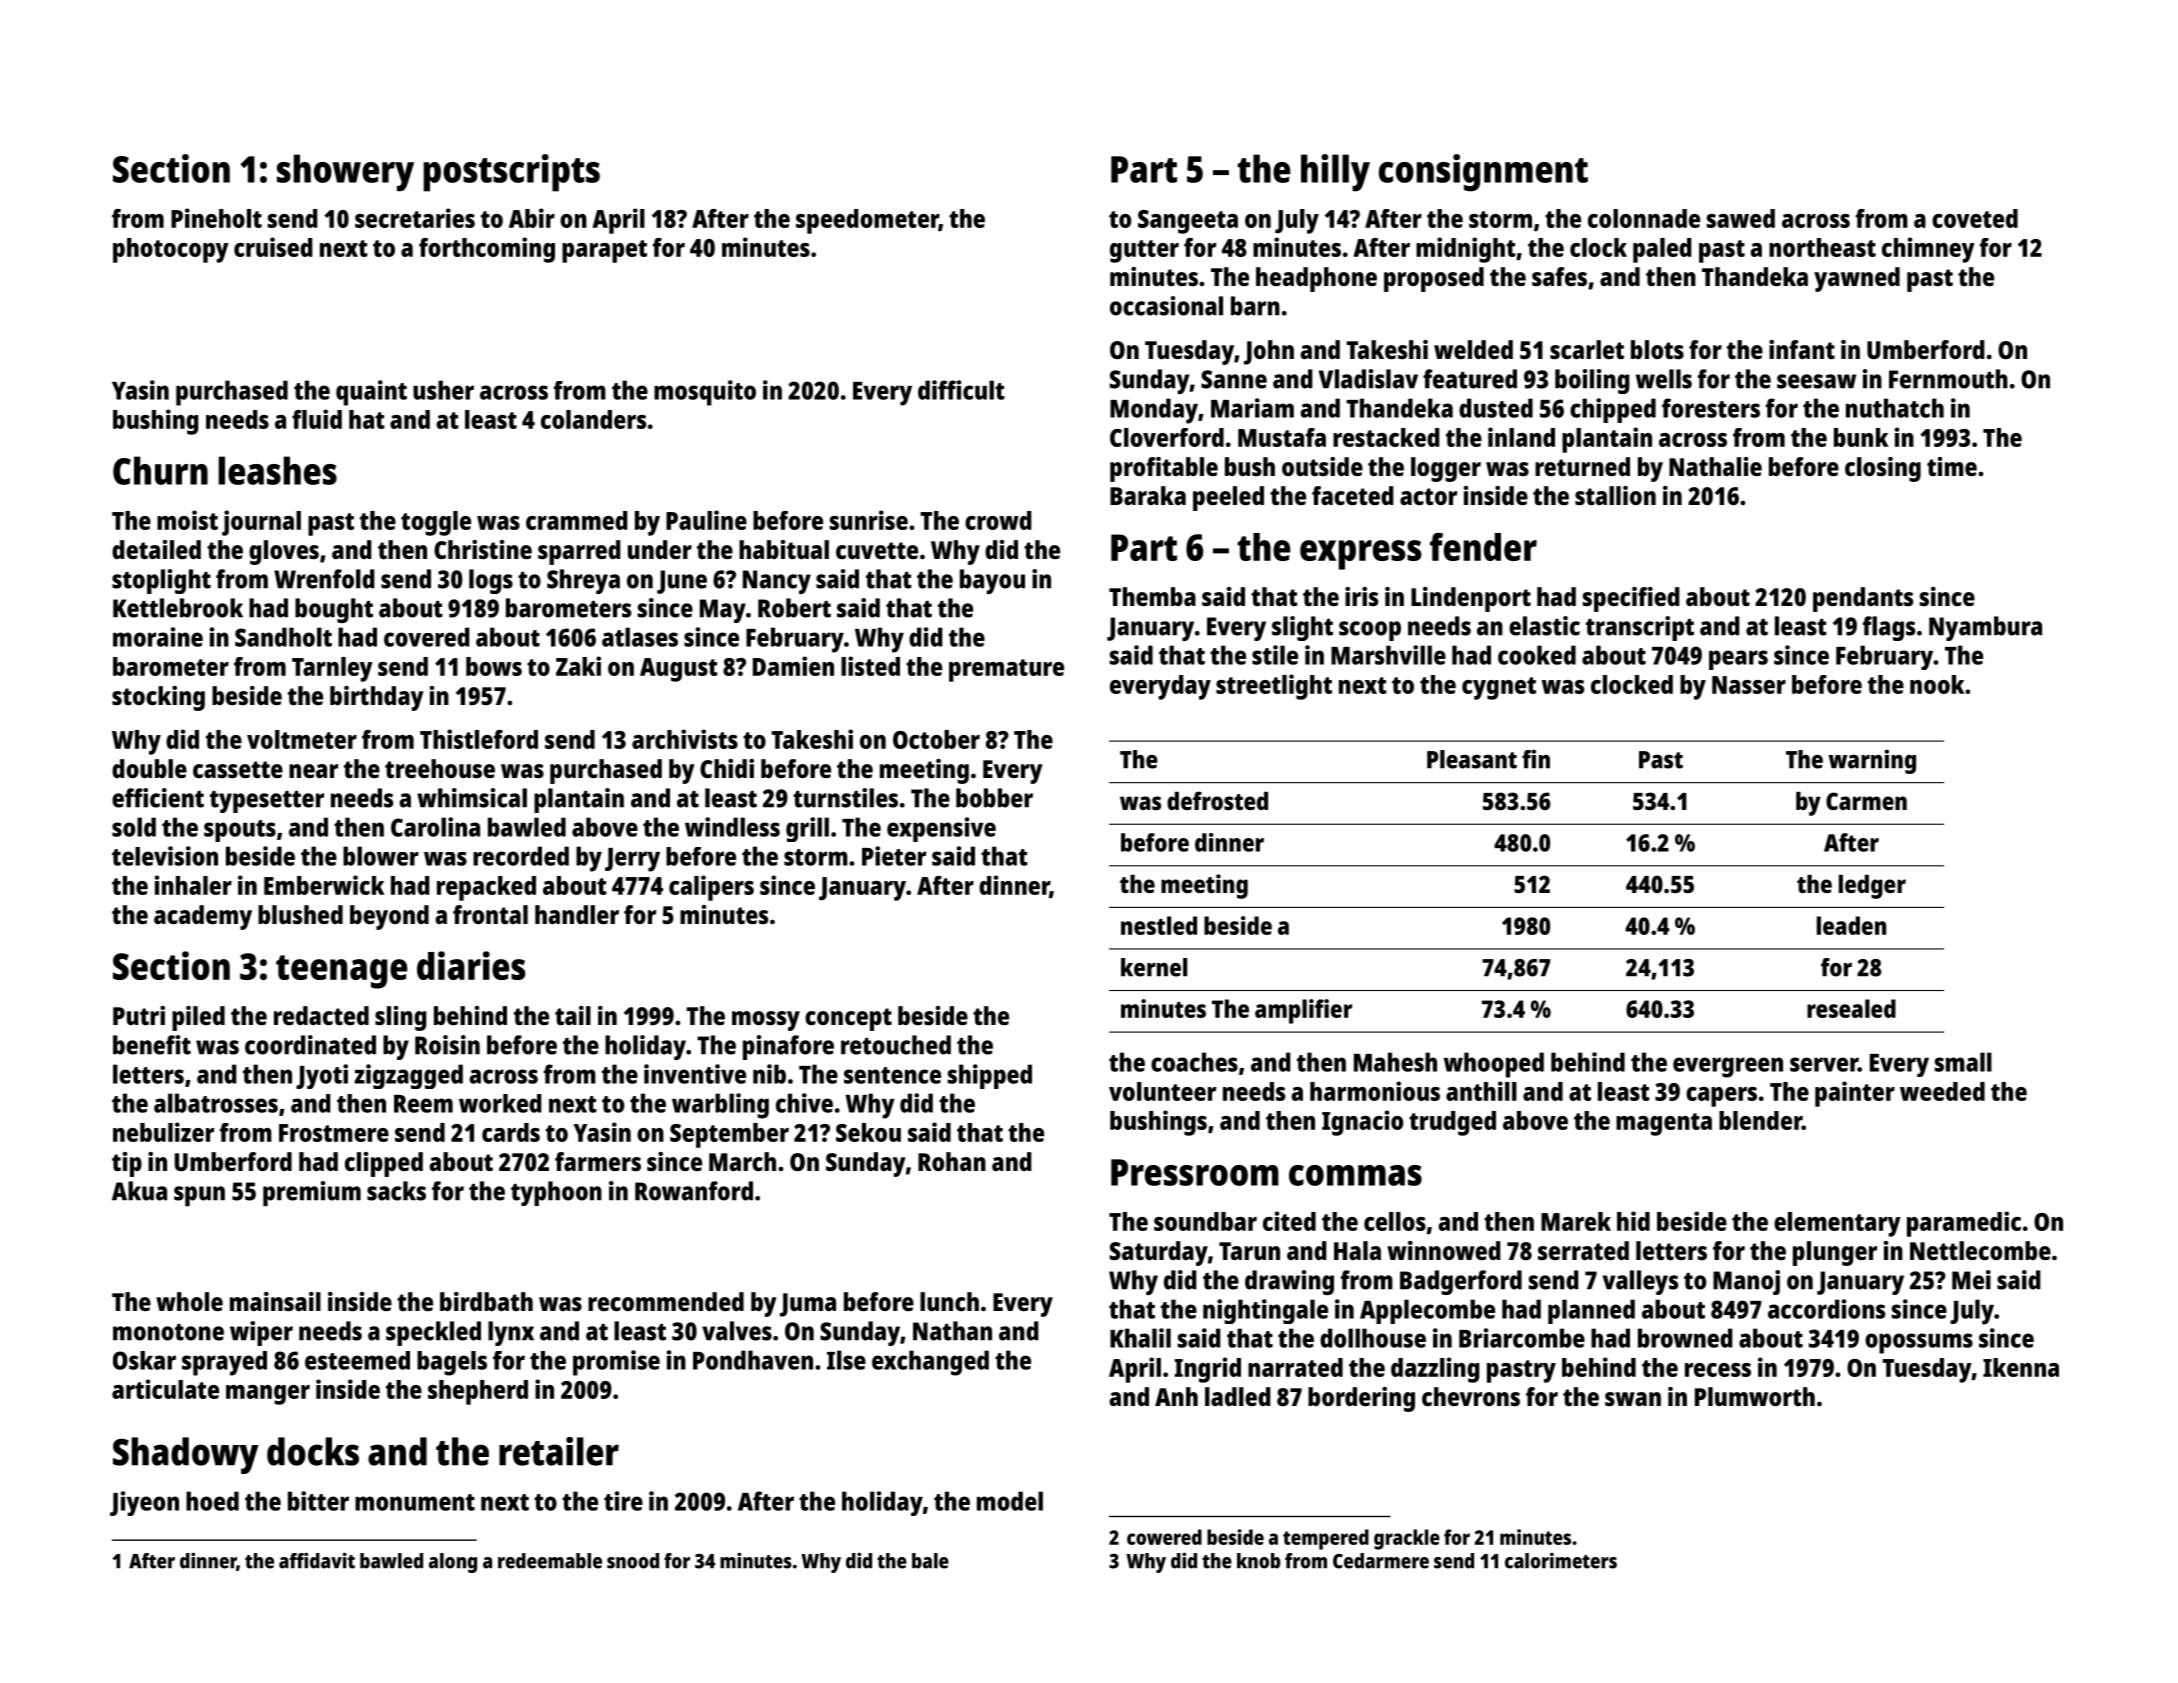  Describe the element at coordinates (1154, 967) in the screenshot. I see `kernel` at that location.
